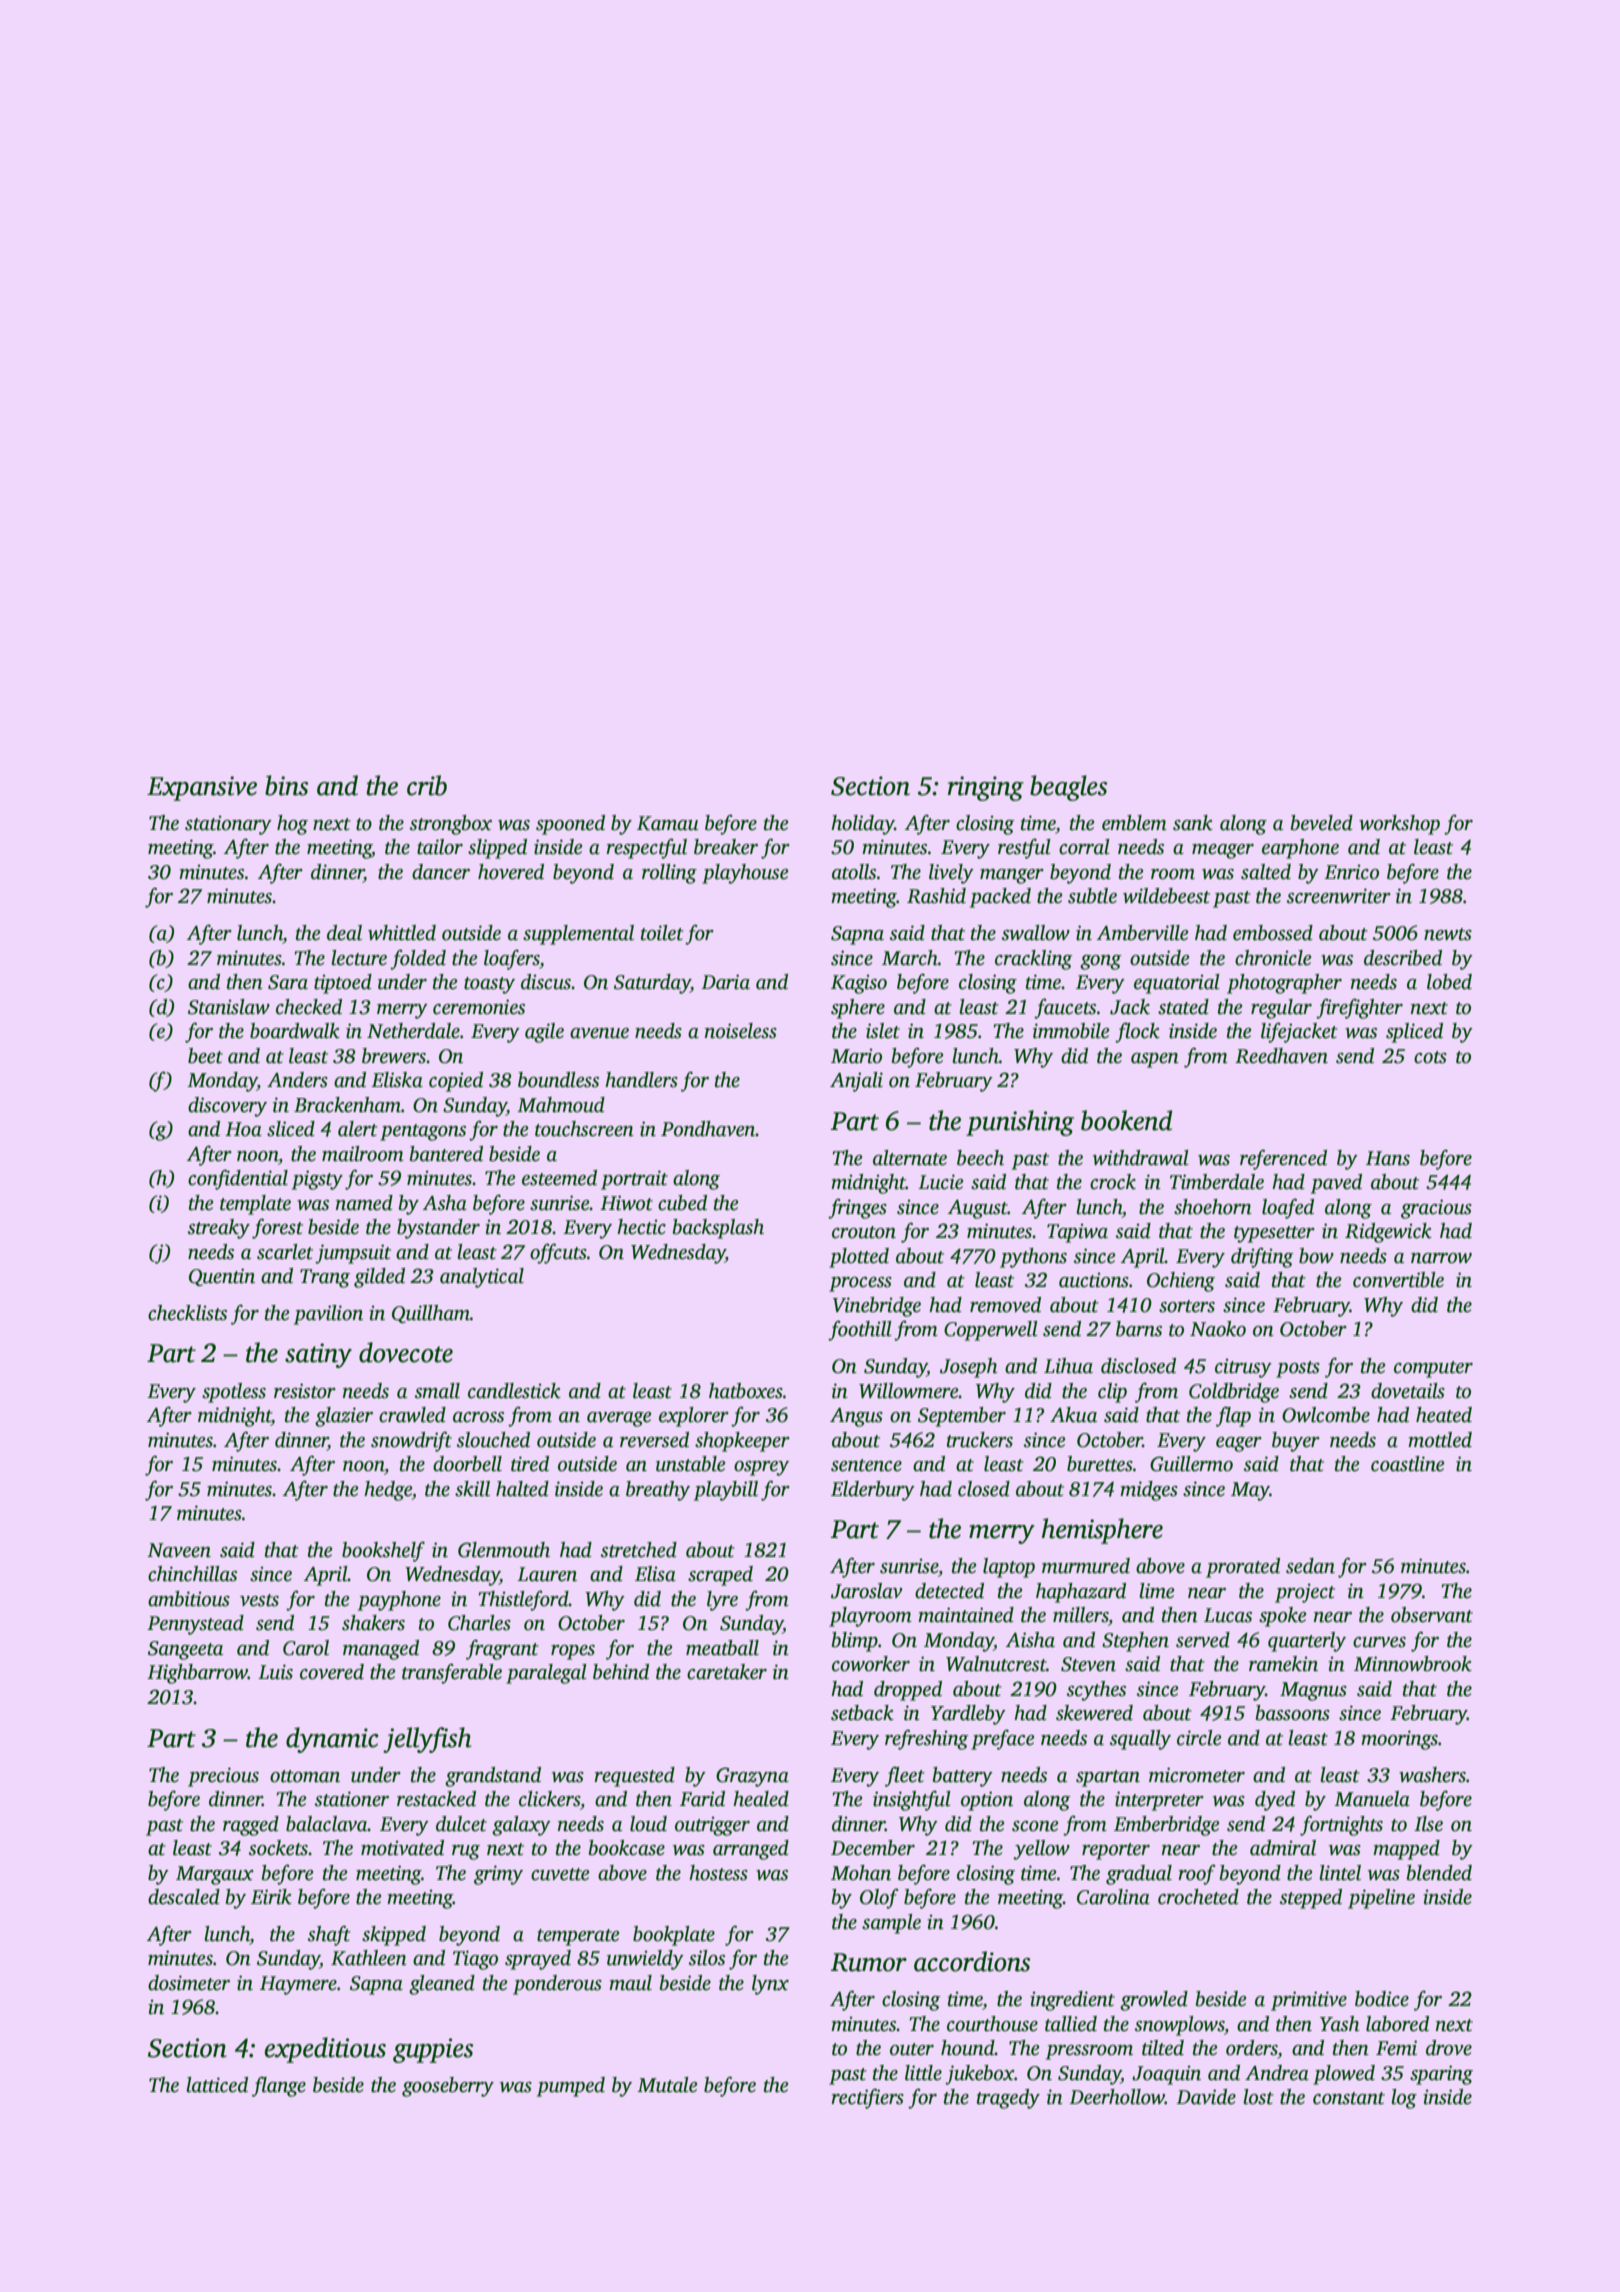  I want to click on flange, so click(279, 2086).
